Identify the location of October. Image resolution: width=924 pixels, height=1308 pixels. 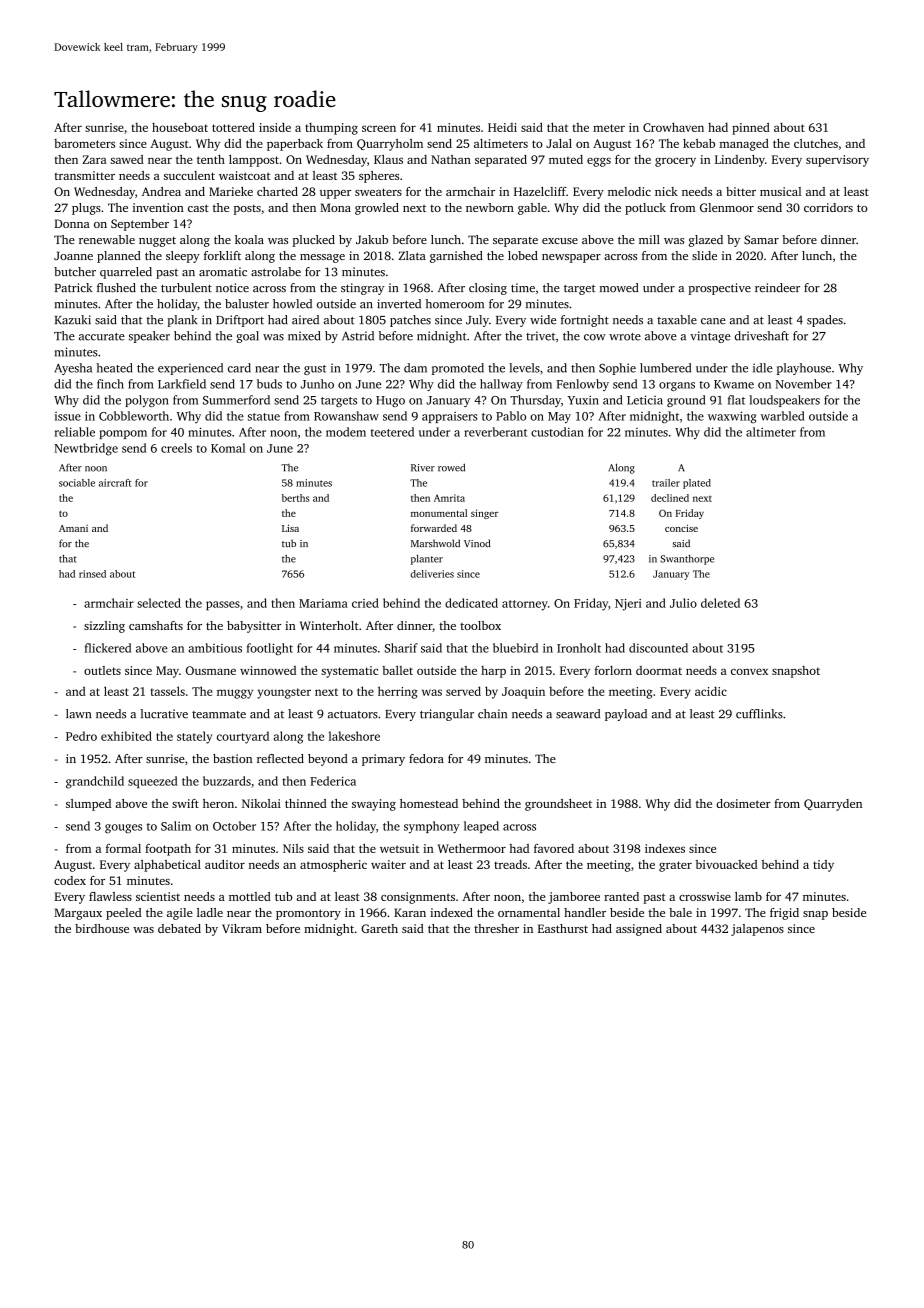
(234, 826).
